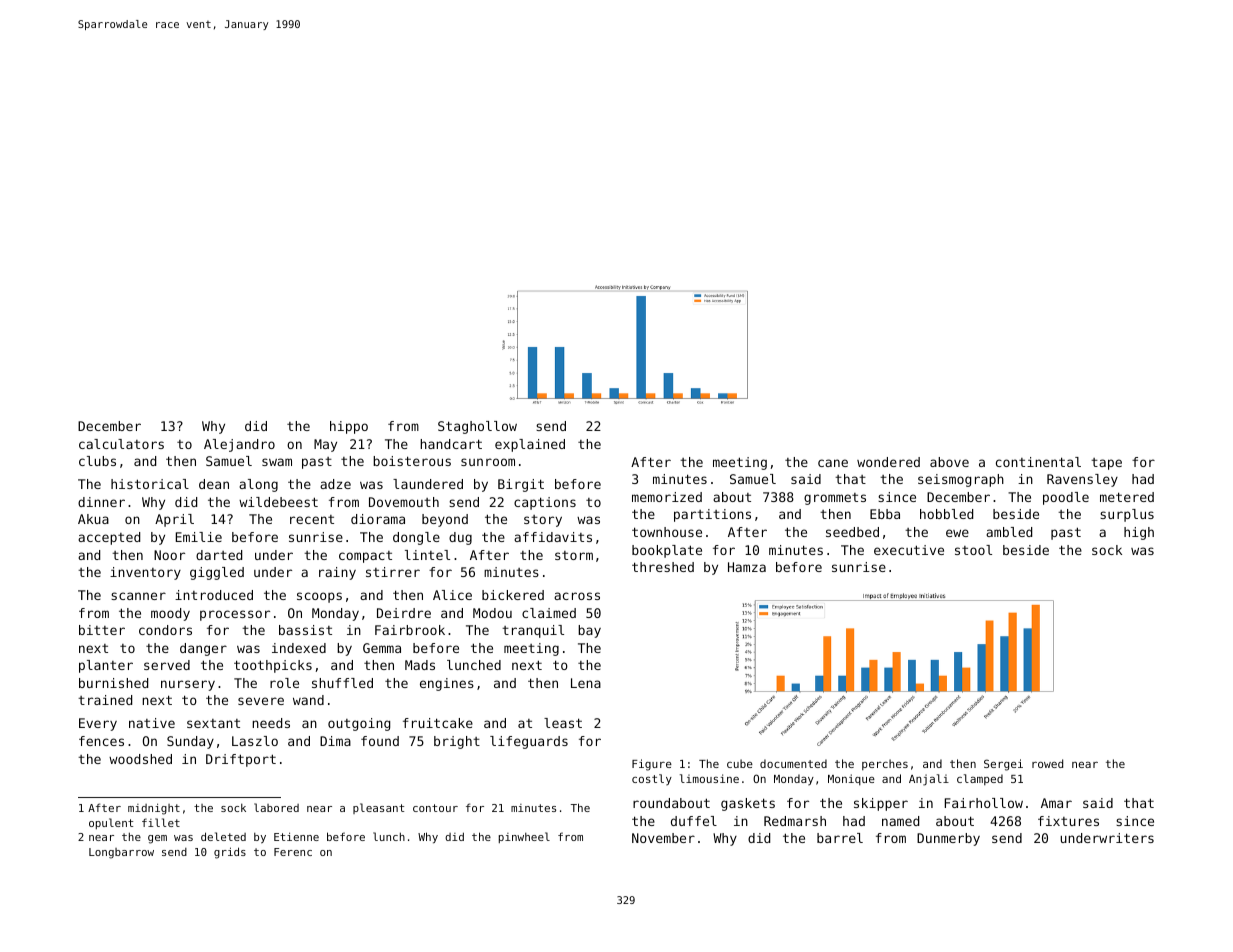  What do you see at coordinates (835, 499) in the document?
I see `grommets` at bounding box center [835, 499].
